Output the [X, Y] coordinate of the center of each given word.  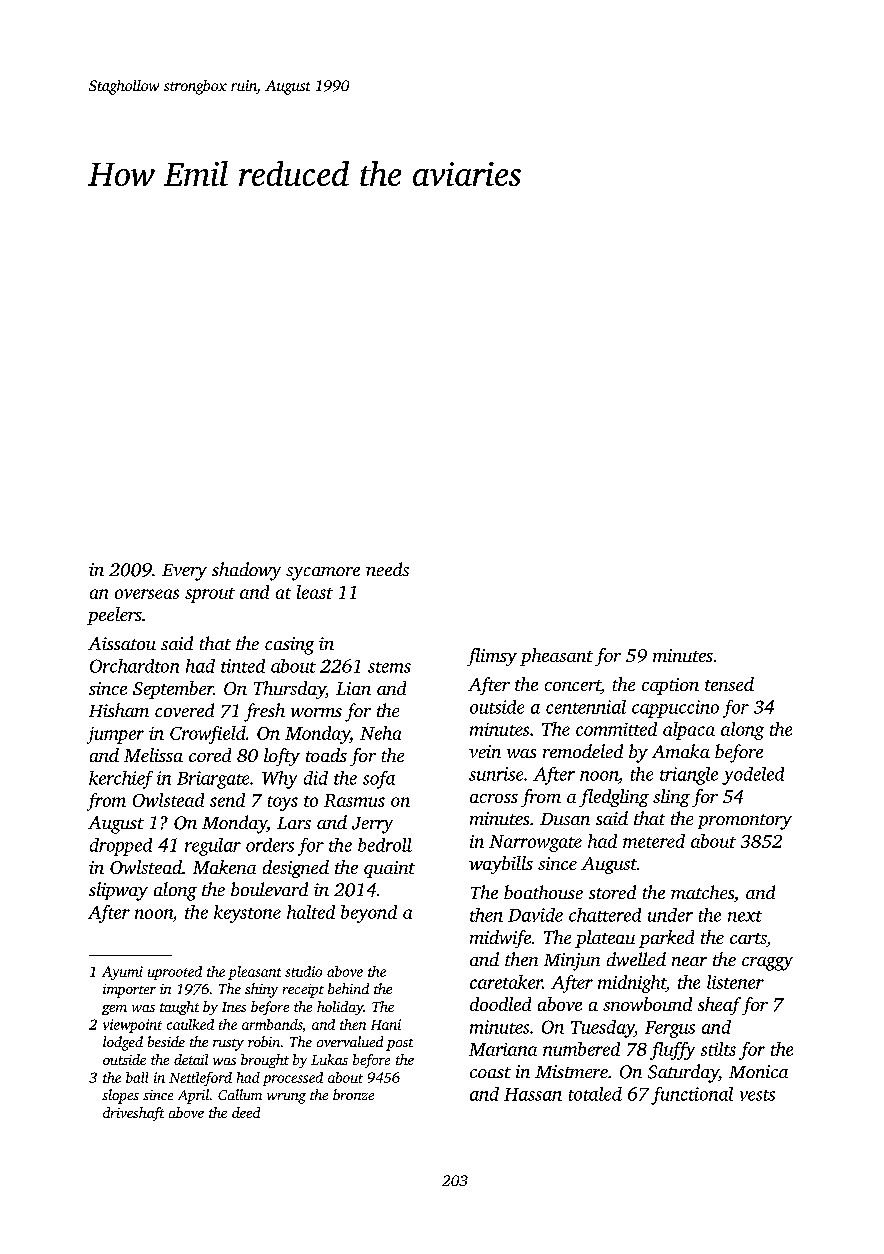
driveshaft [133, 1114]
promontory [745, 822]
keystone [247, 914]
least [315, 592]
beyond [369, 914]
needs [387, 569]
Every [184, 572]
